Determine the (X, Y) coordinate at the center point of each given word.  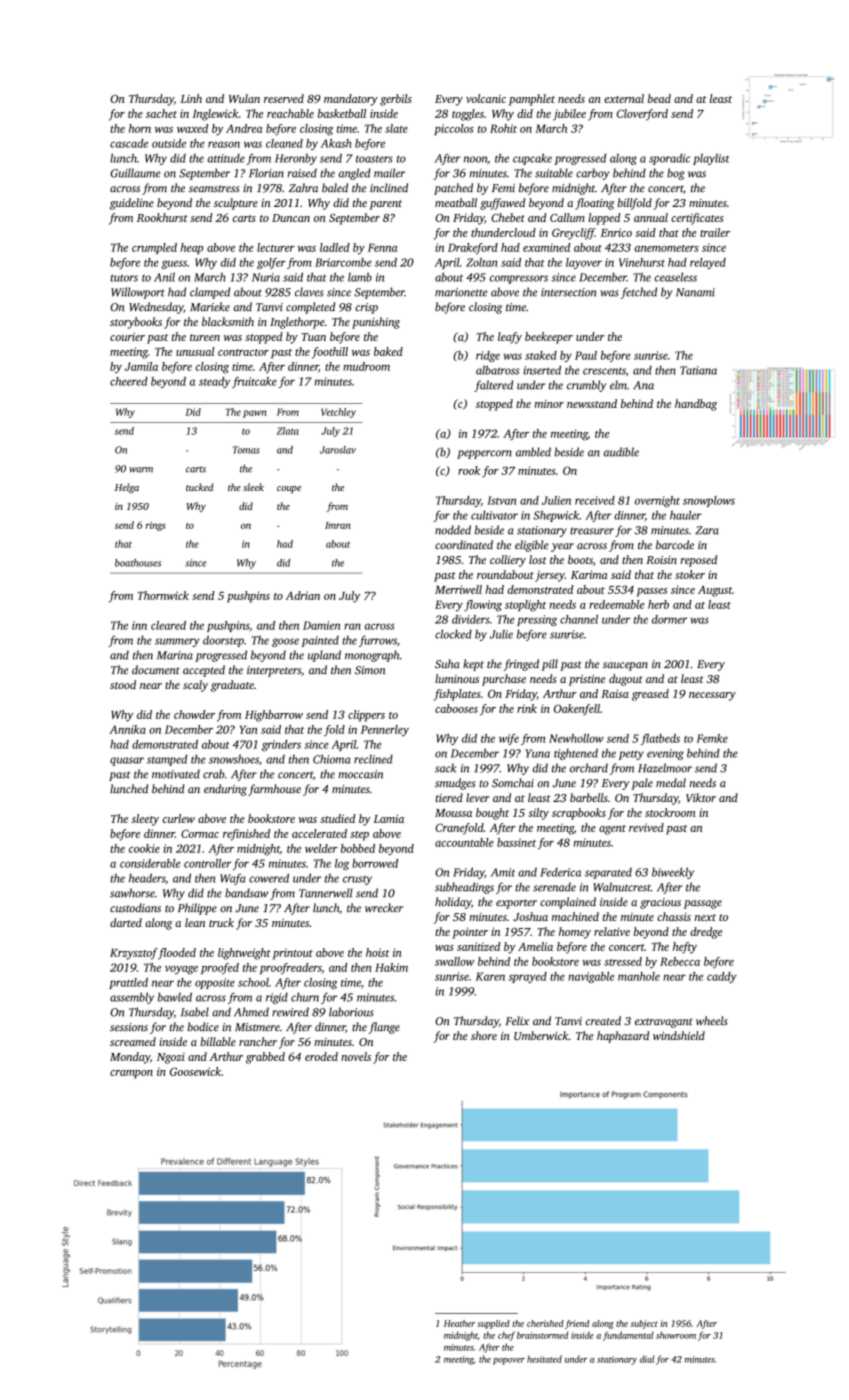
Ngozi (171, 1058)
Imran (338, 525)
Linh (191, 98)
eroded (321, 1056)
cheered (129, 381)
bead (659, 98)
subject (644, 1324)
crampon (131, 1074)
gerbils (396, 100)
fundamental (628, 1336)
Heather (459, 1323)
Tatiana (698, 370)
